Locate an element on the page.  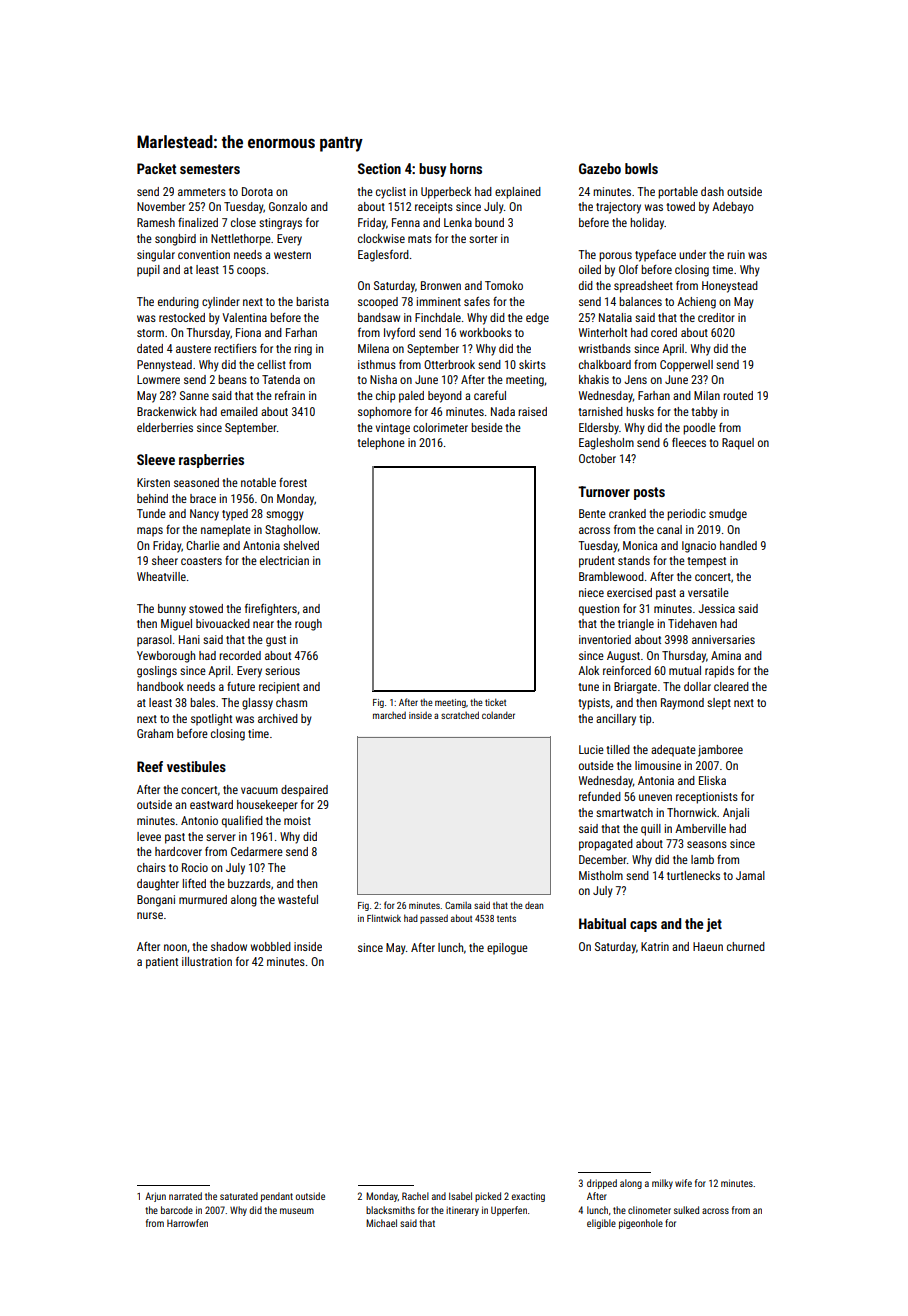
Harrowfen is located at coordinates (187, 1223).
